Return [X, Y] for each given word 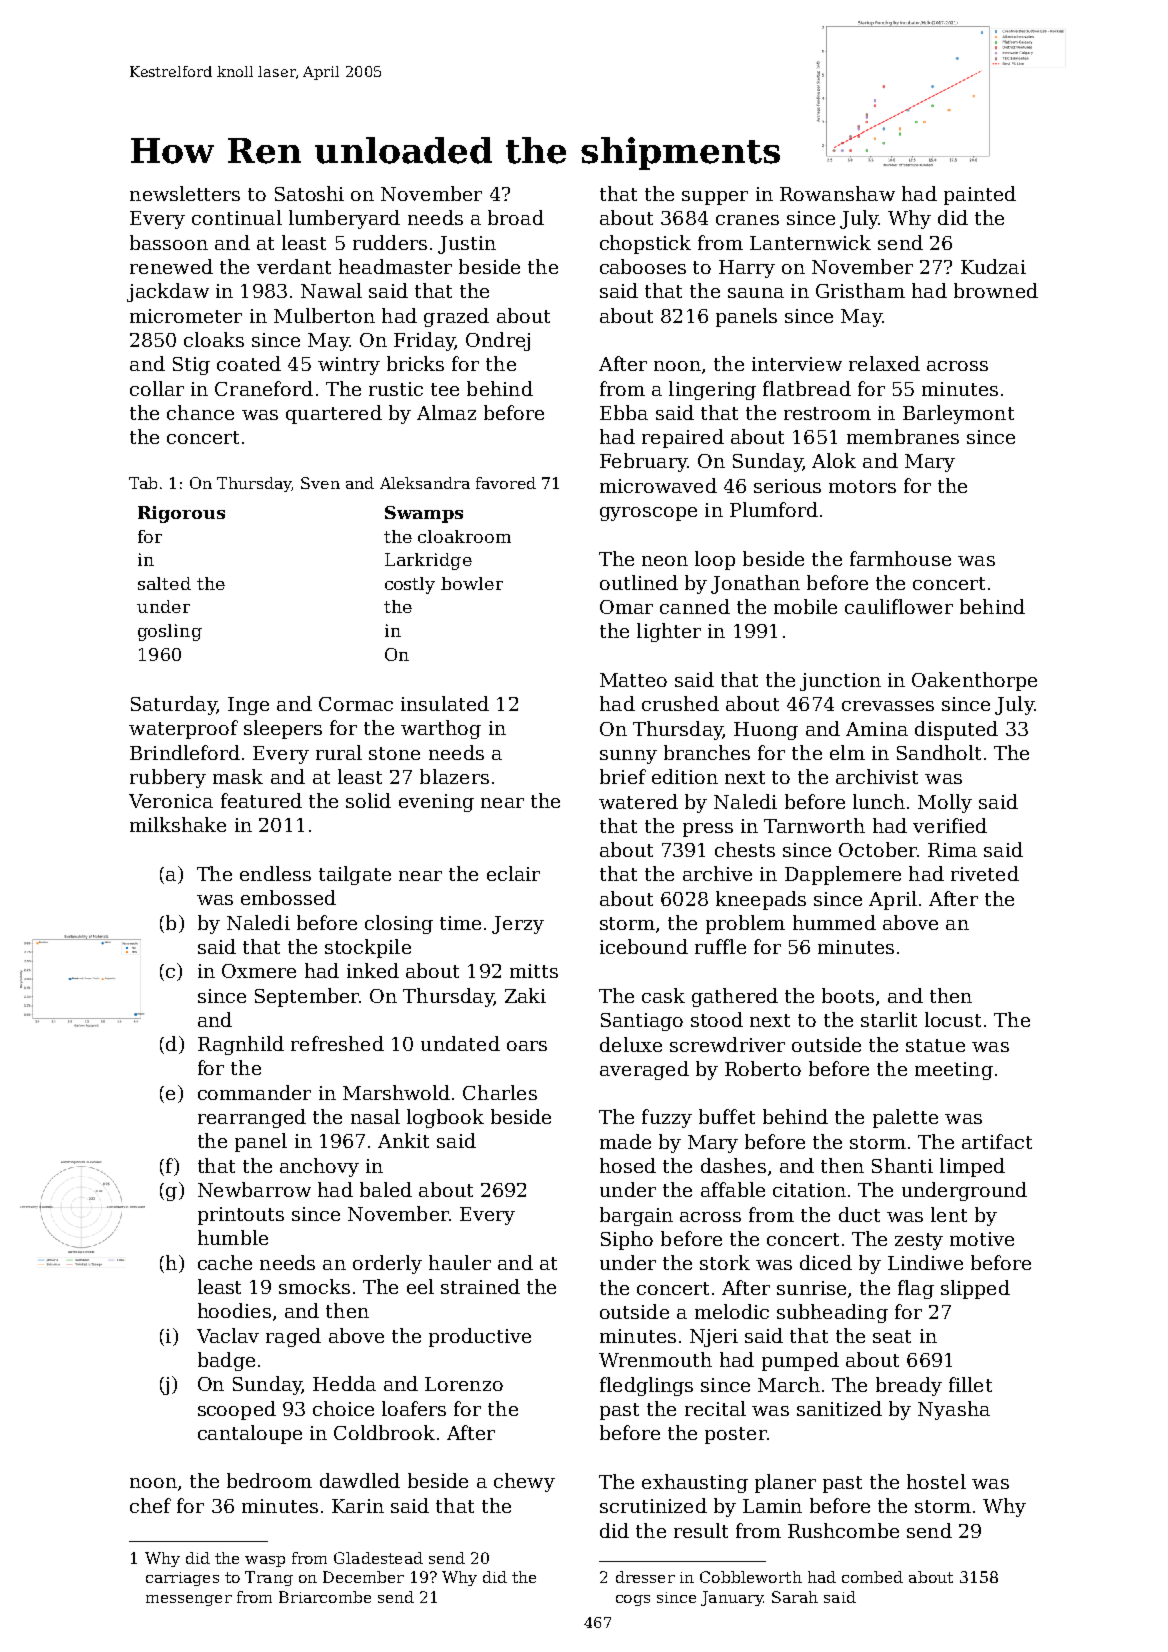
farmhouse [900, 558]
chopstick [645, 244]
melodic [732, 1311]
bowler [472, 583]
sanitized [839, 1408]
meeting [954, 1071]
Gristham [860, 290]
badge [226, 1361]
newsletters [185, 193]
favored [506, 483]
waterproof [183, 729]
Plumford [774, 509]
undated [460, 1043]
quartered [334, 414]
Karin [358, 1506]
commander [254, 1092]
